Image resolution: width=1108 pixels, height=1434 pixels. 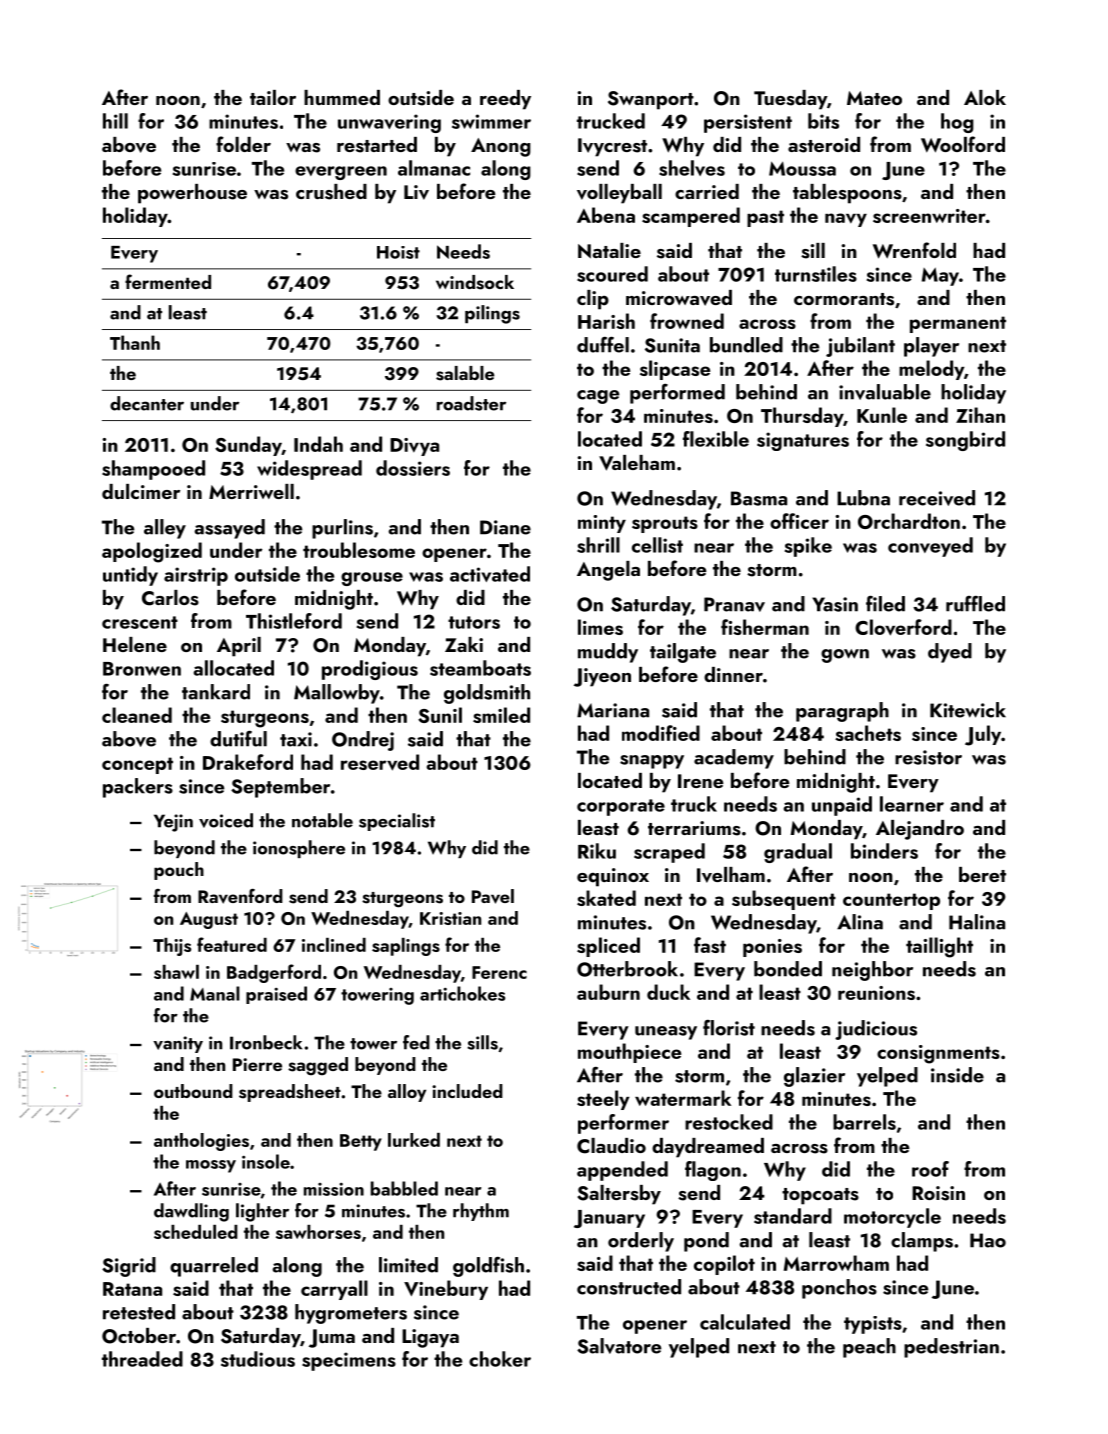 I want to click on ionosphere, so click(x=299, y=849).
